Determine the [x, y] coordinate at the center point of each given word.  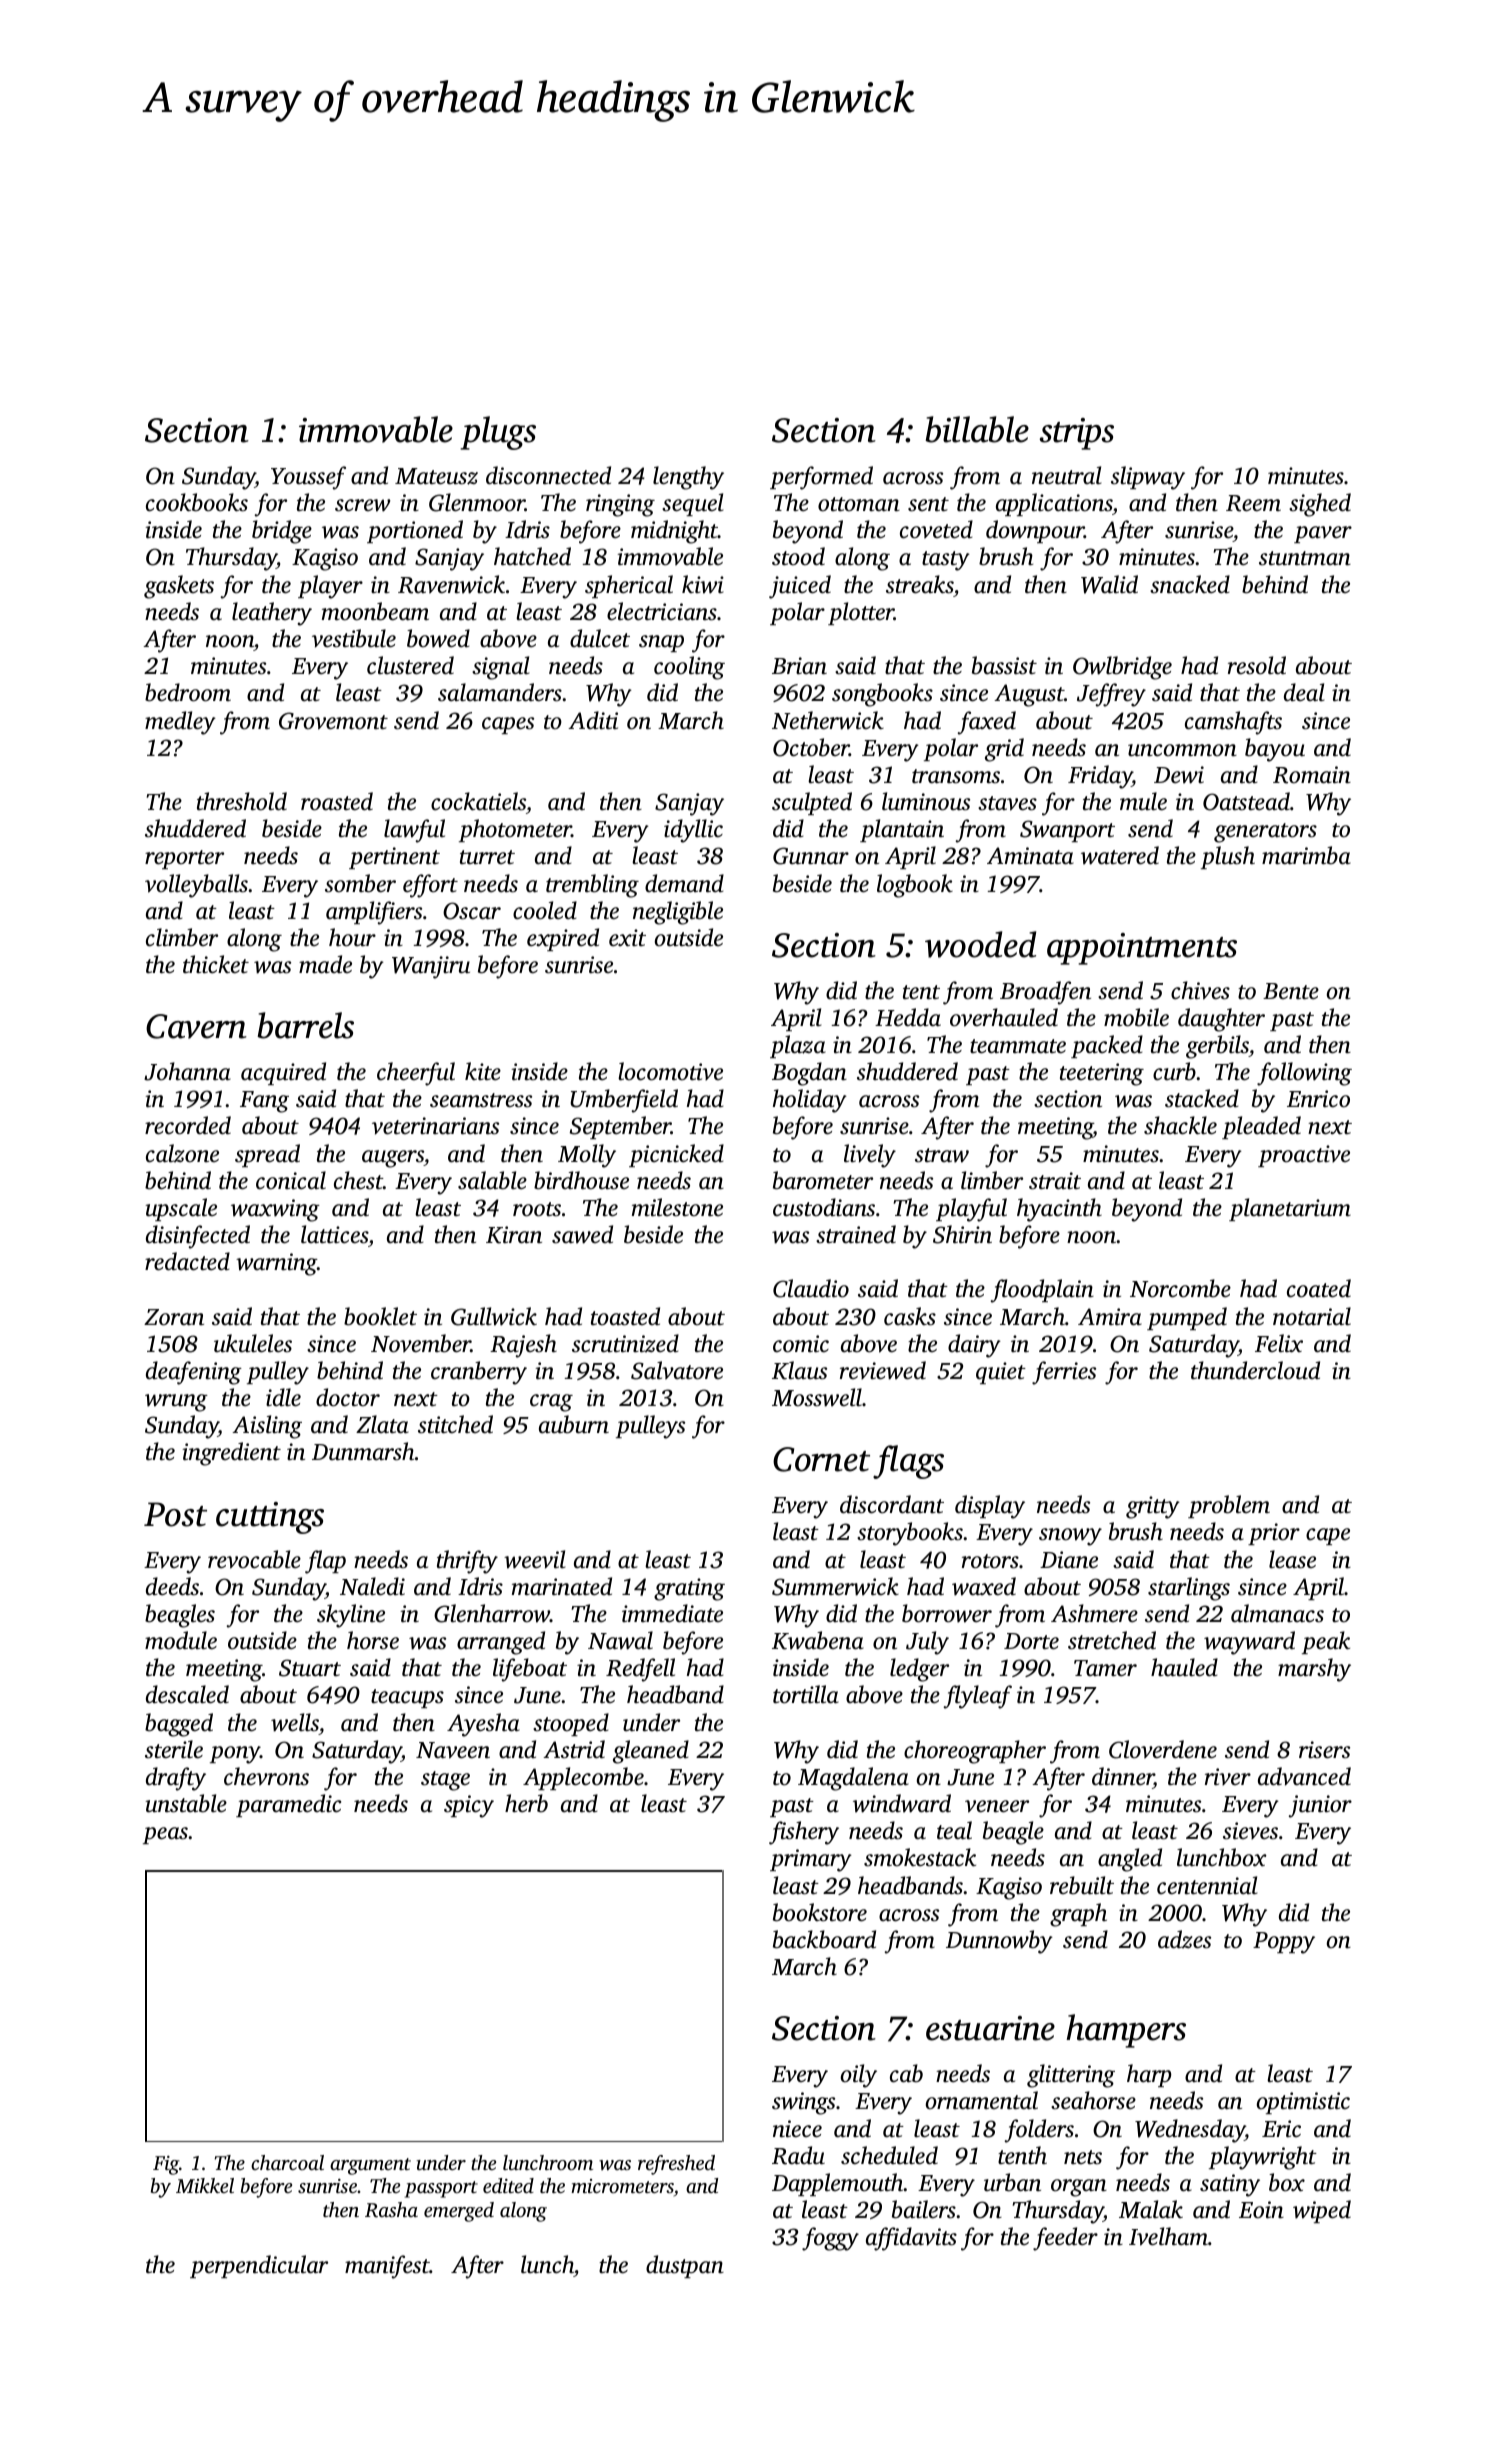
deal [1304, 692]
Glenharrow [492, 1613]
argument [370, 2166]
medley [180, 723]
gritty [1153, 1507]
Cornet [821, 1459]
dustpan [685, 2266]
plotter [861, 613]
